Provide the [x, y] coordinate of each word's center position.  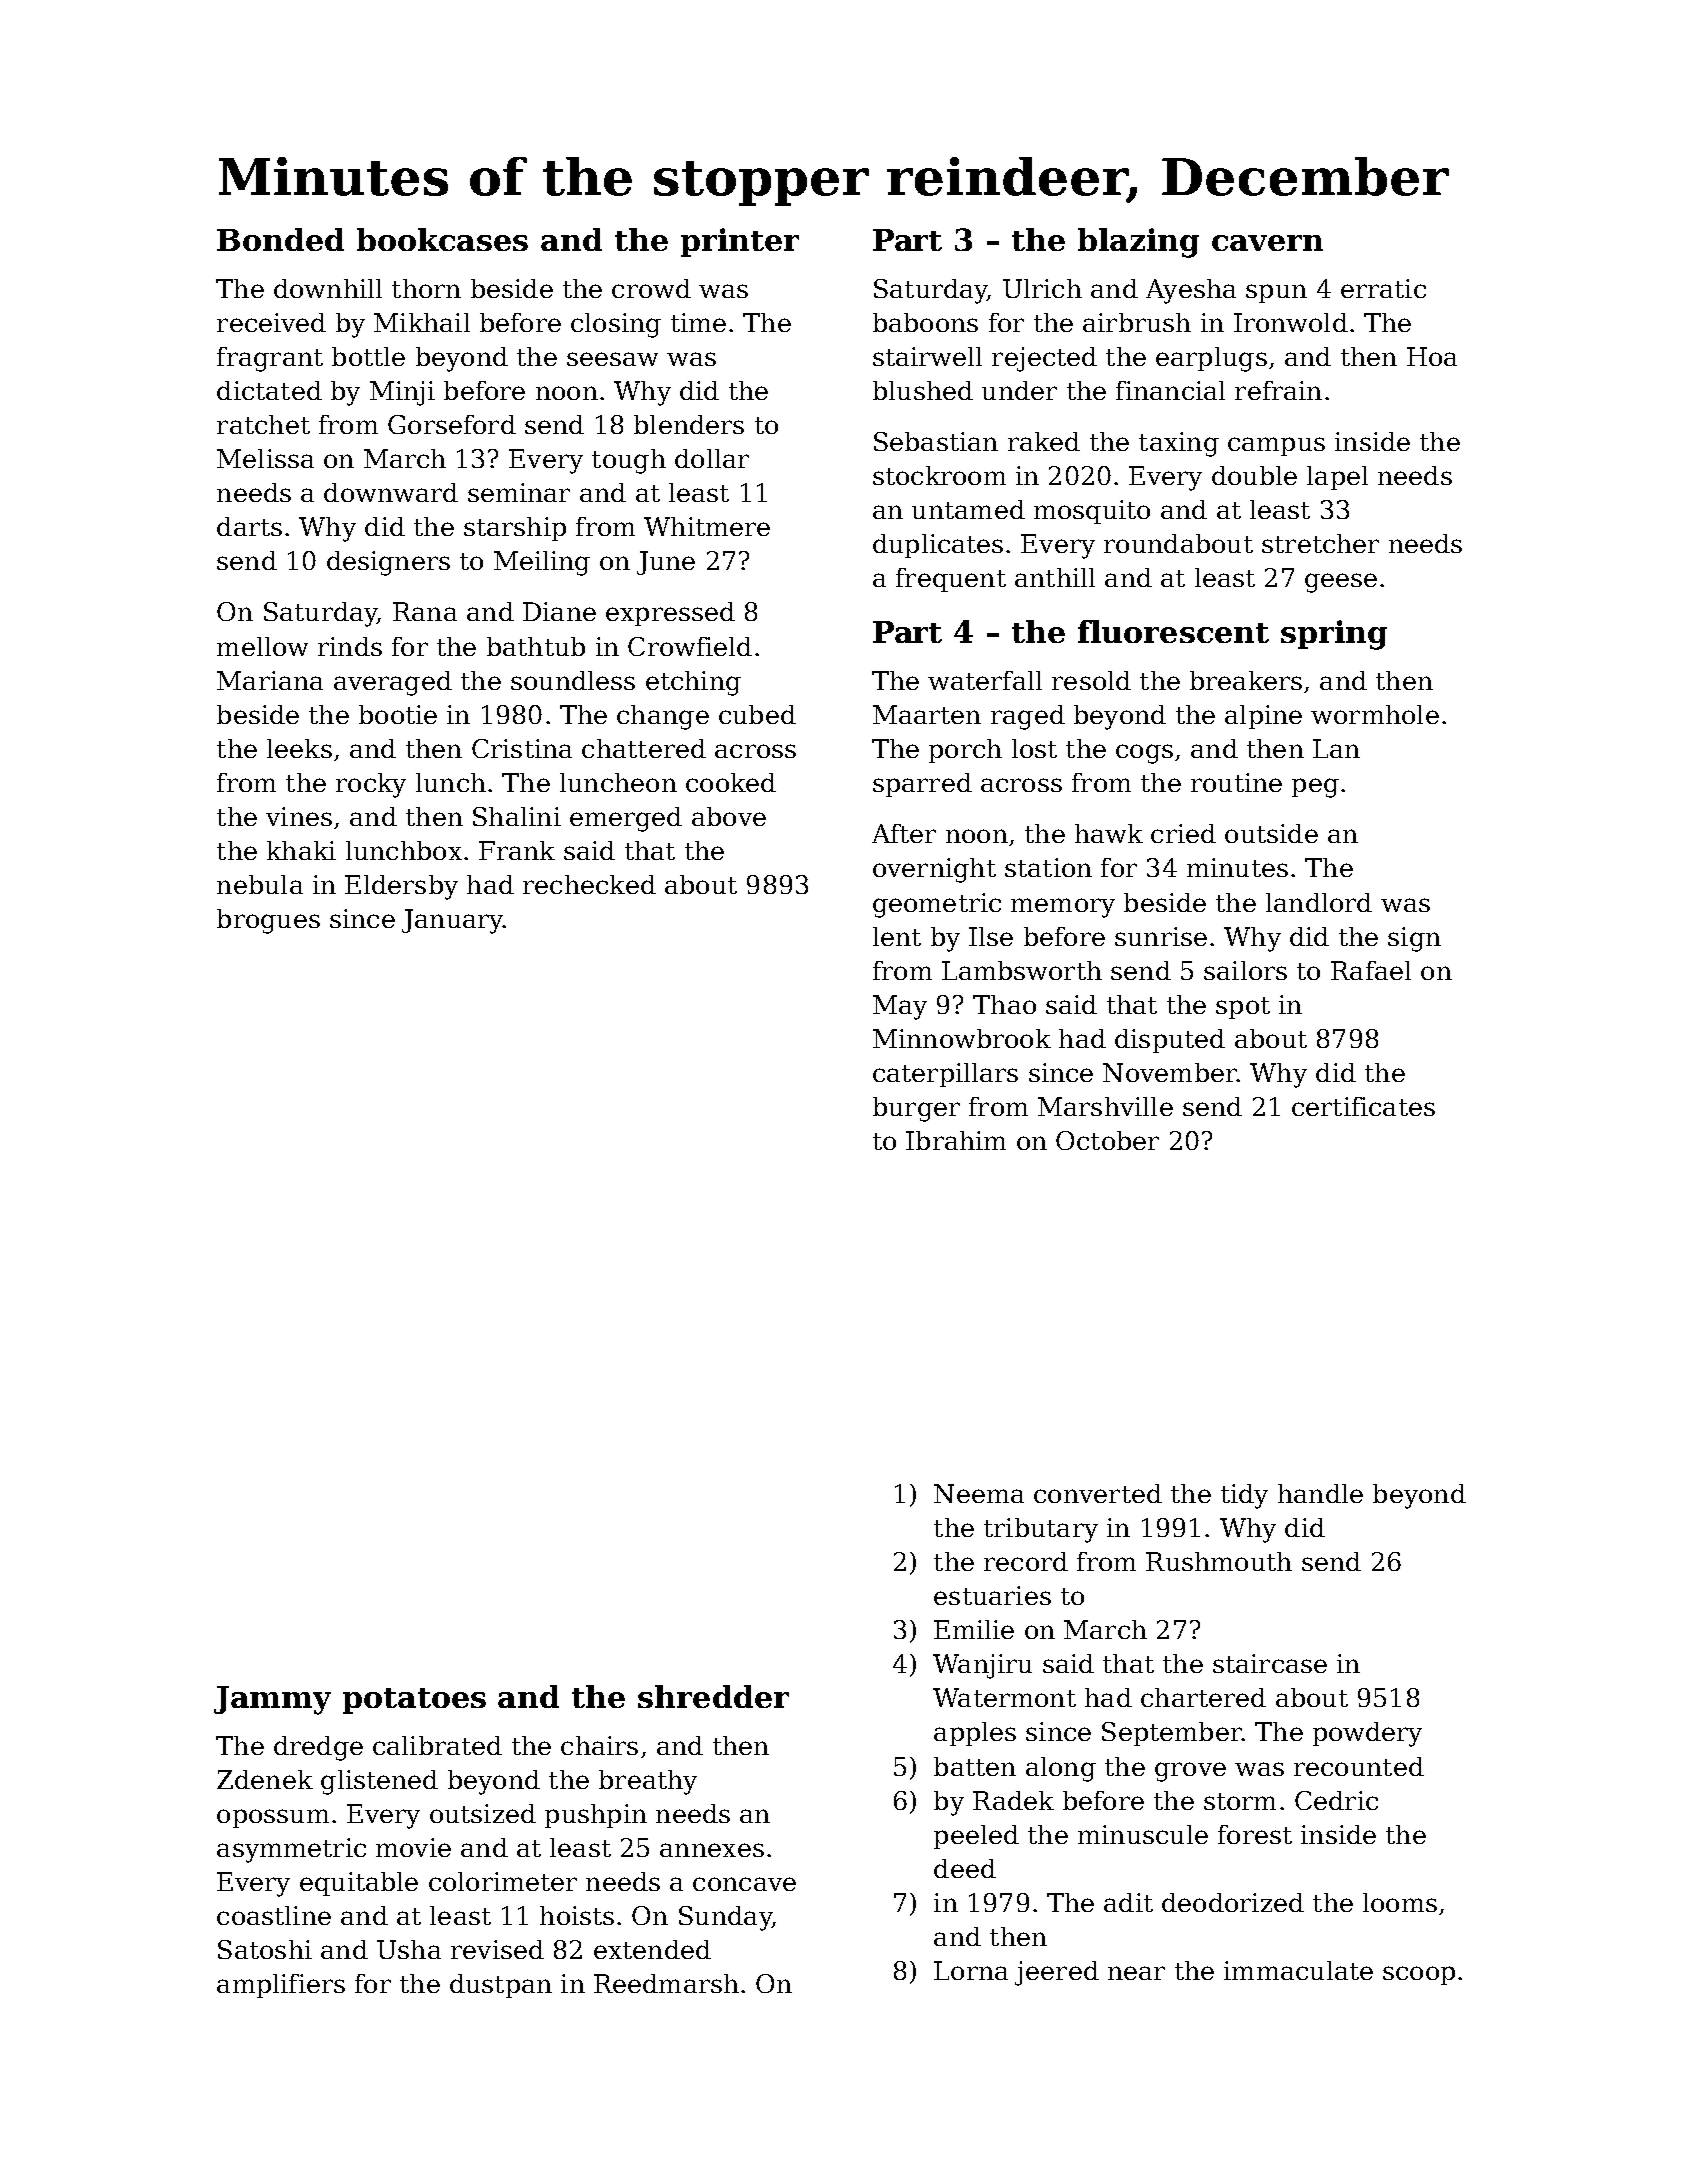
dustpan [501, 1986]
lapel [1337, 478]
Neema [979, 1493]
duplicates [938, 546]
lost [1034, 748]
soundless [573, 680]
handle [1320, 1493]
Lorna [971, 1970]
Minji [402, 393]
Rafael [1371, 970]
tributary [1041, 1530]
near [1136, 1973]
